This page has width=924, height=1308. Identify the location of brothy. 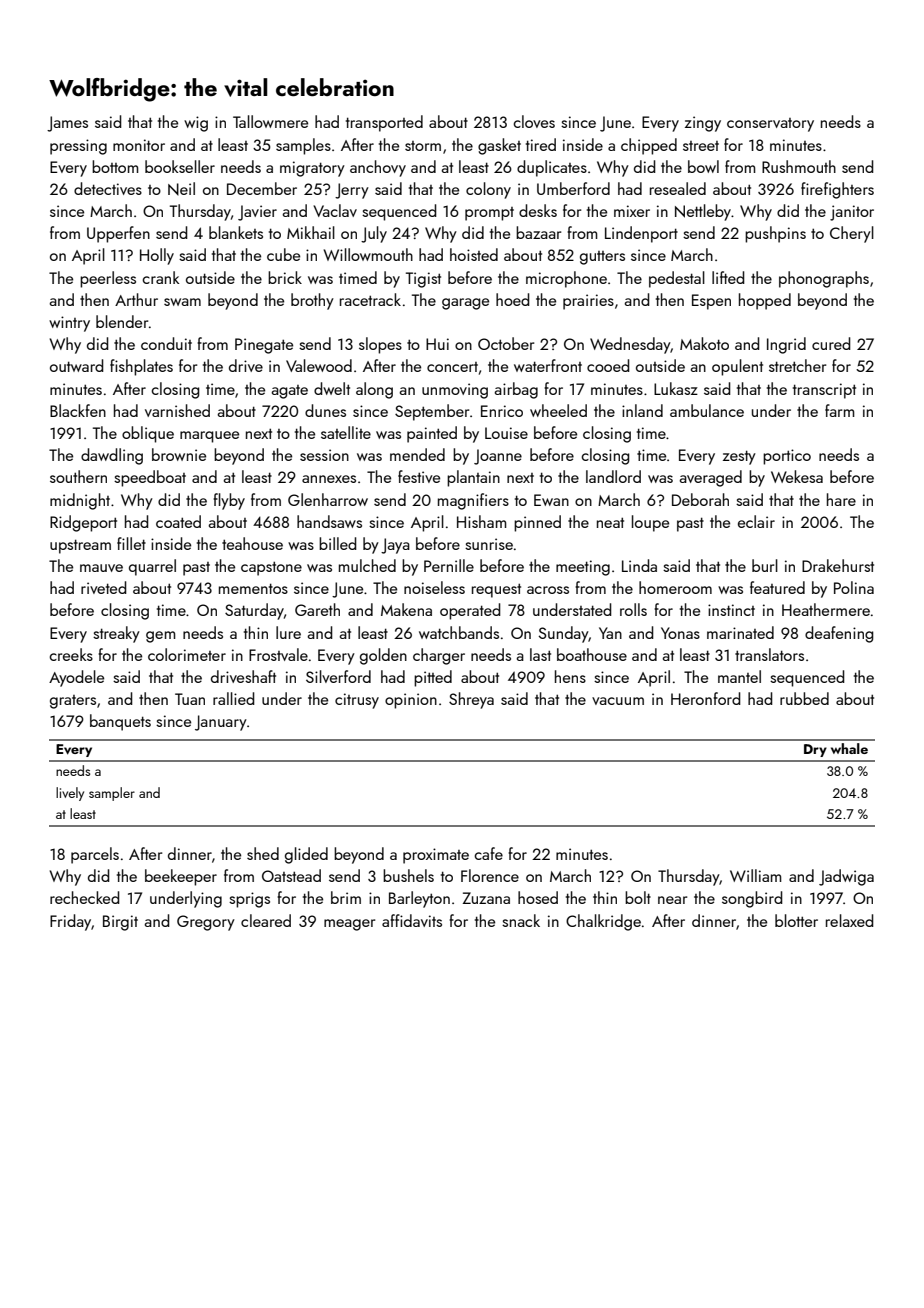
(312, 301).
